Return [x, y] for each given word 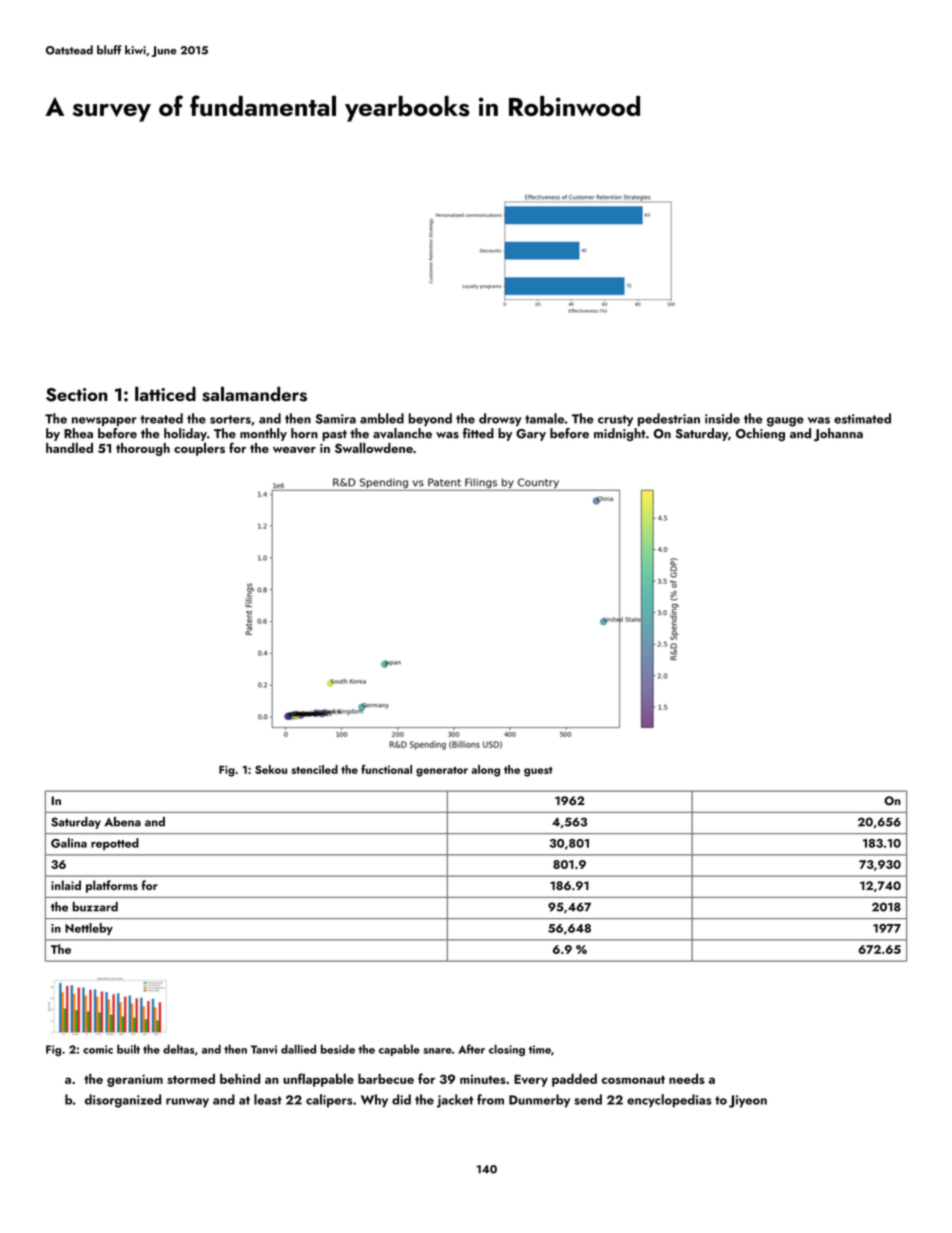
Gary [531, 435]
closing [507, 1050]
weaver [294, 450]
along [485, 771]
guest [538, 771]
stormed [191, 1078]
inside [722, 418]
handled [69, 447]
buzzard [95, 907]
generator [442, 772]
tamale [544, 418]
